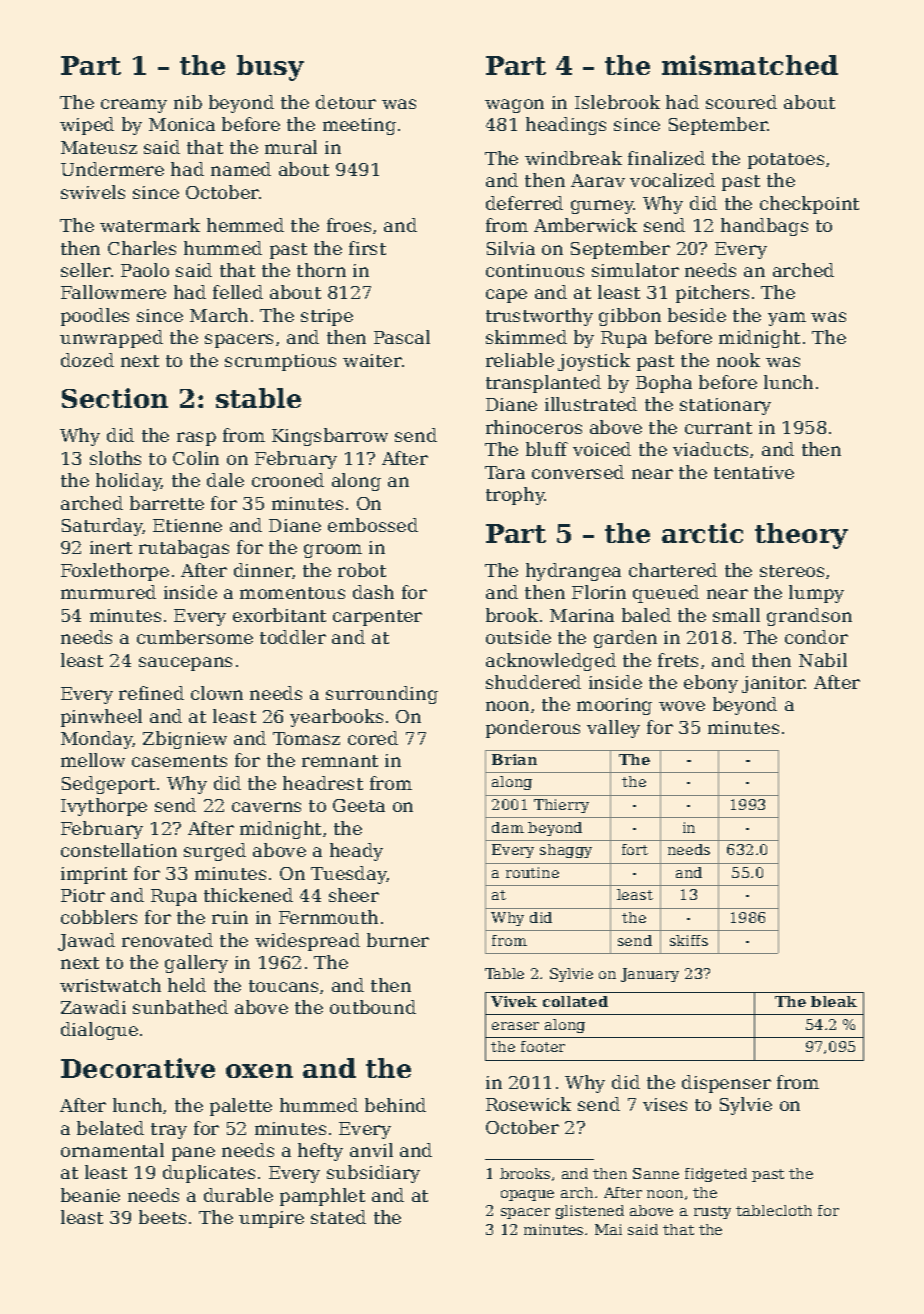  What do you see at coordinates (508, 827) in the screenshot?
I see `dam` at bounding box center [508, 827].
